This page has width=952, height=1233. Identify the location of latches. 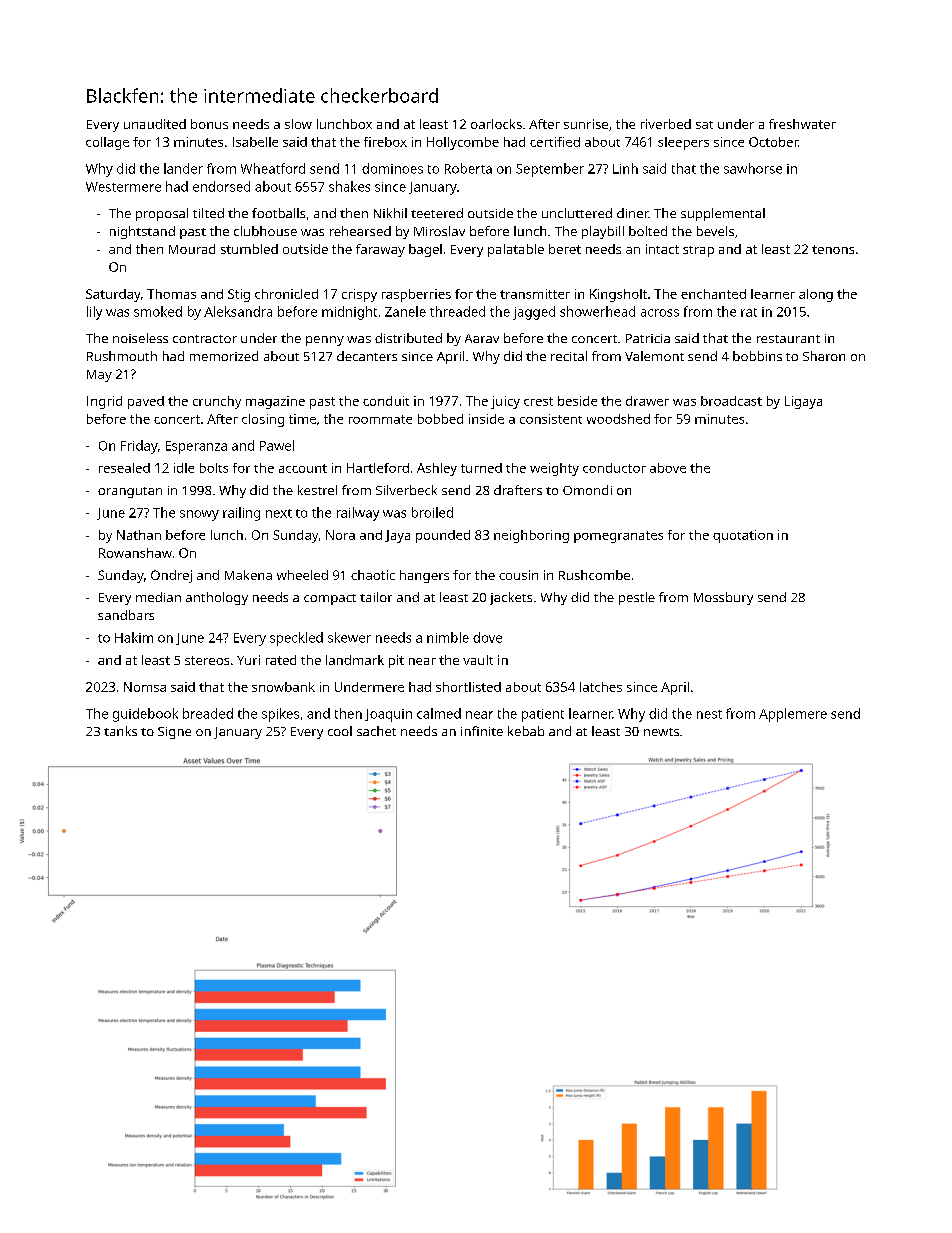
(601, 687).
